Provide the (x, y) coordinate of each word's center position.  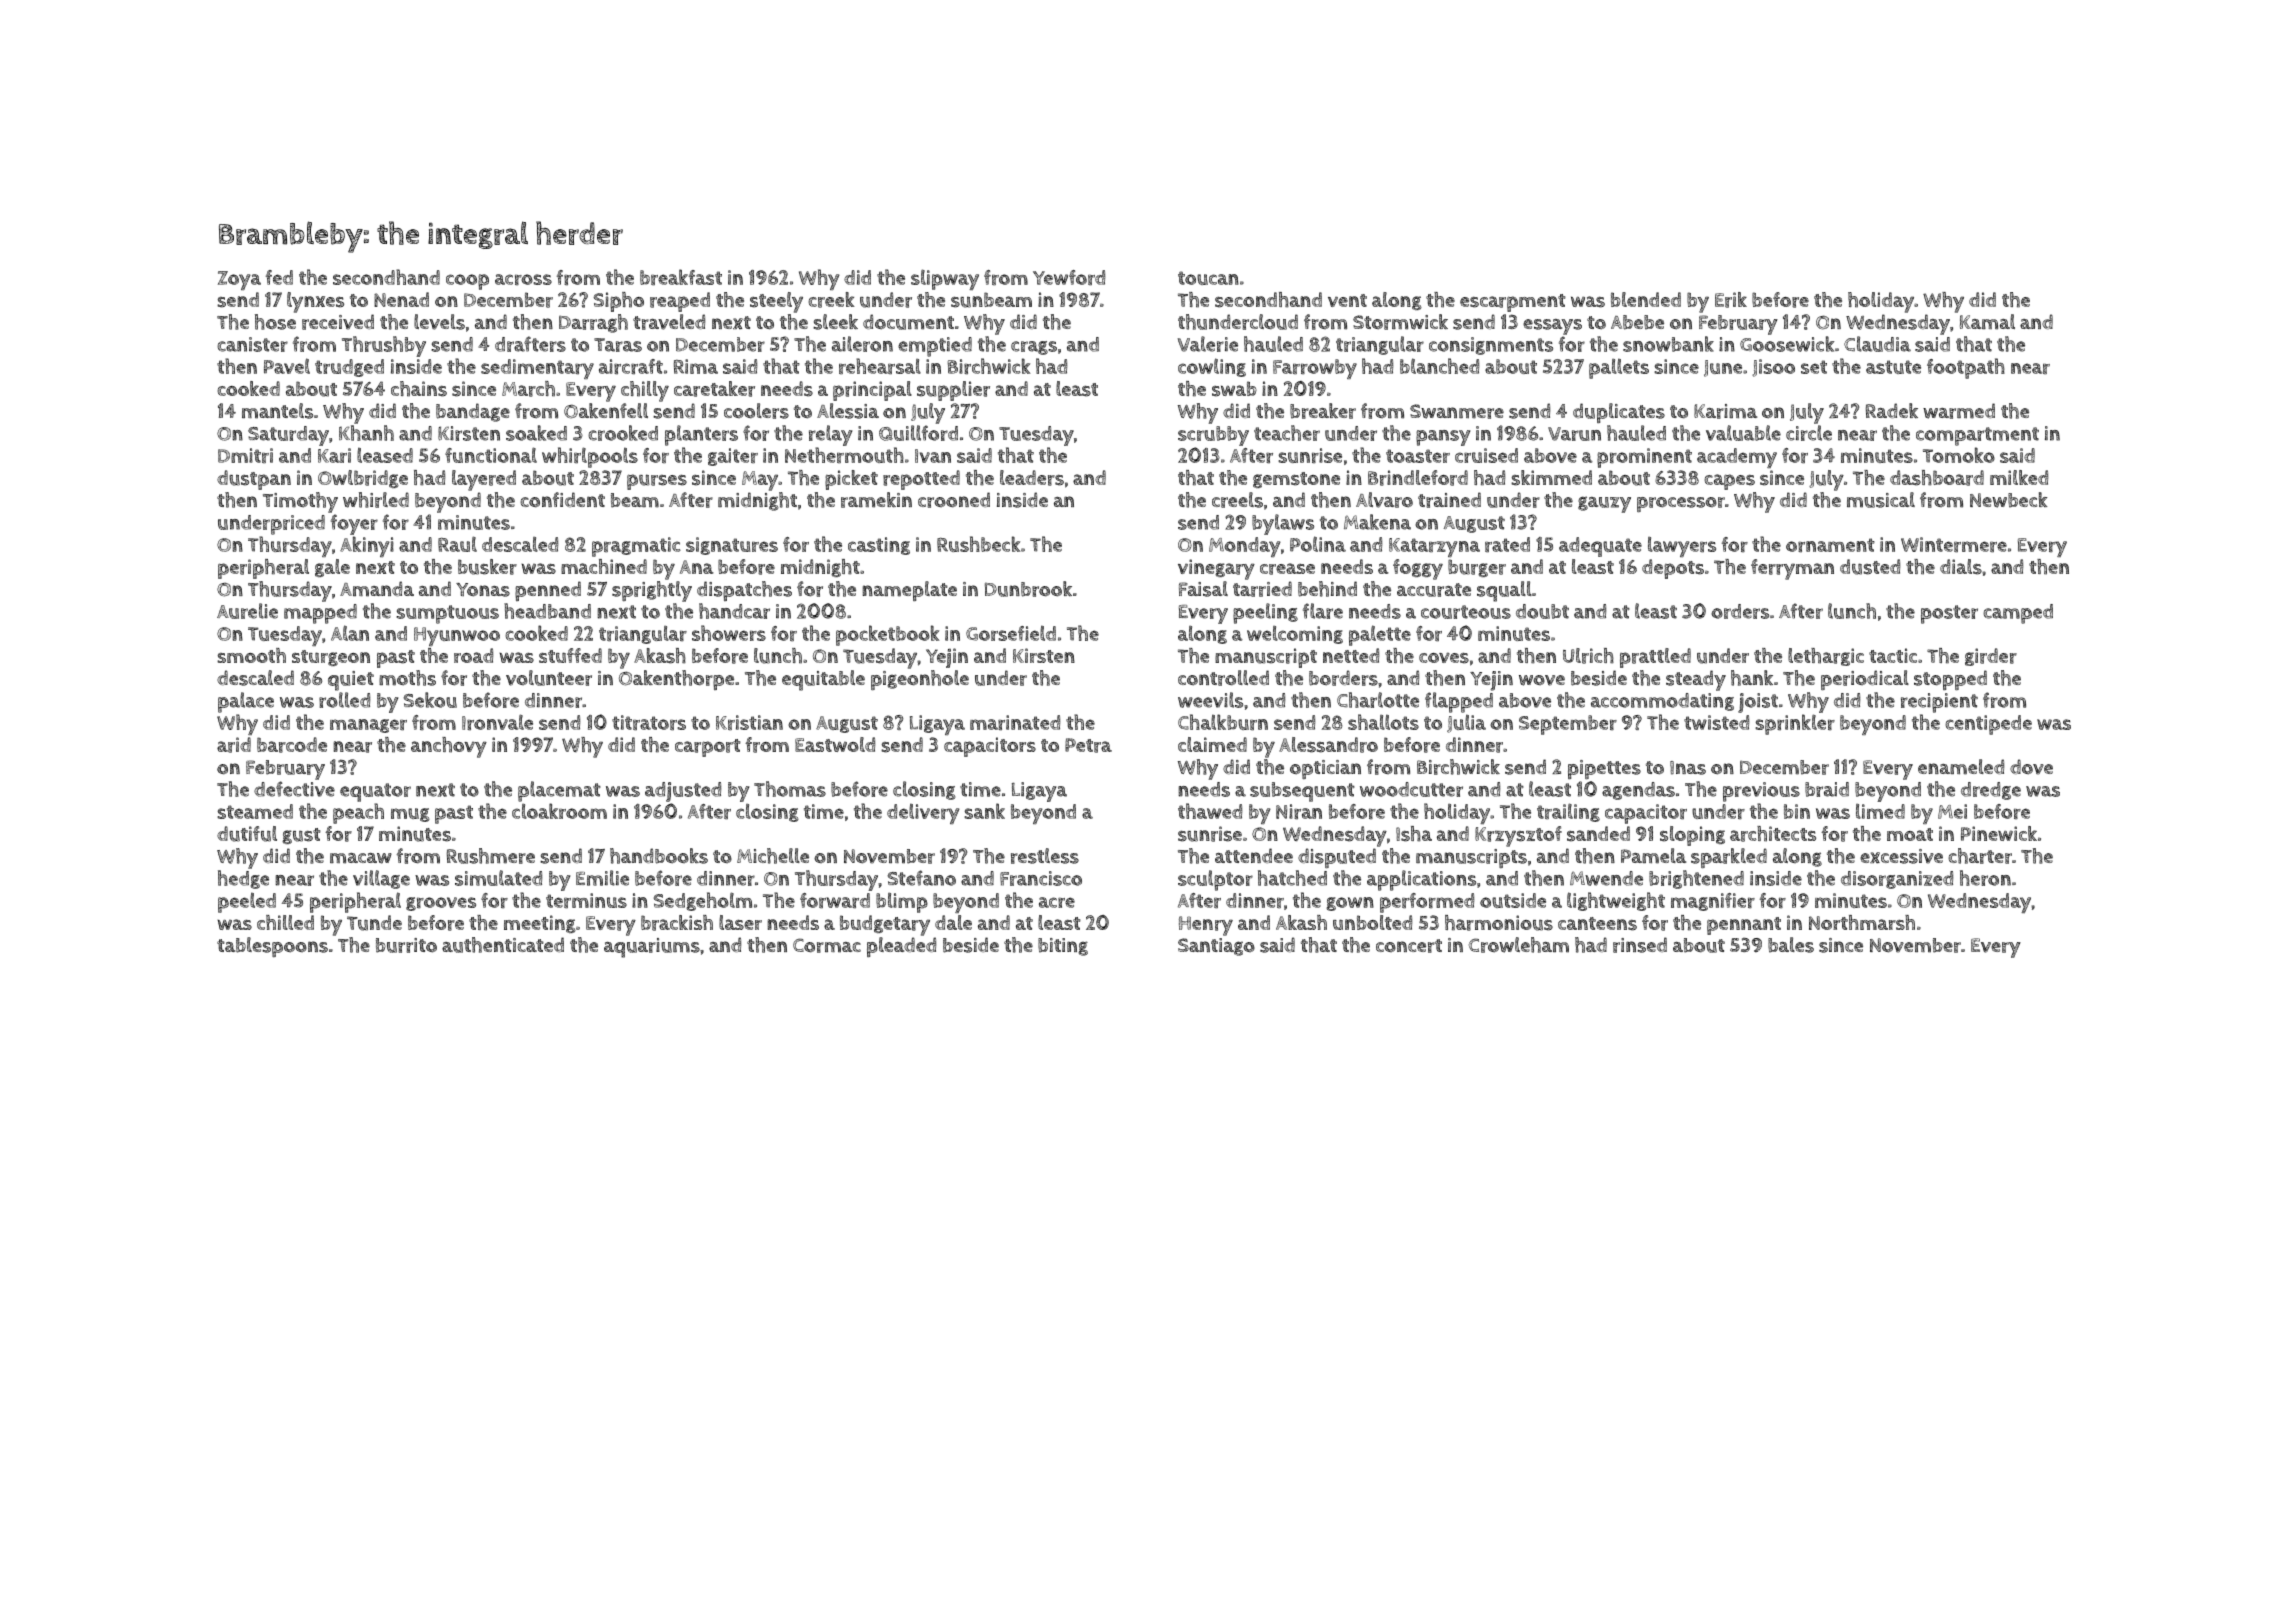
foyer (354, 524)
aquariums (652, 948)
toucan (1208, 278)
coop (467, 282)
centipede (1988, 725)
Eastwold (835, 744)
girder (1991, 657)
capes (1729, 482)
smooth (251, 655)
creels (1237, 500)
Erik (1731, 300)
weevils (1210, 700)
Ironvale (497, 722)
